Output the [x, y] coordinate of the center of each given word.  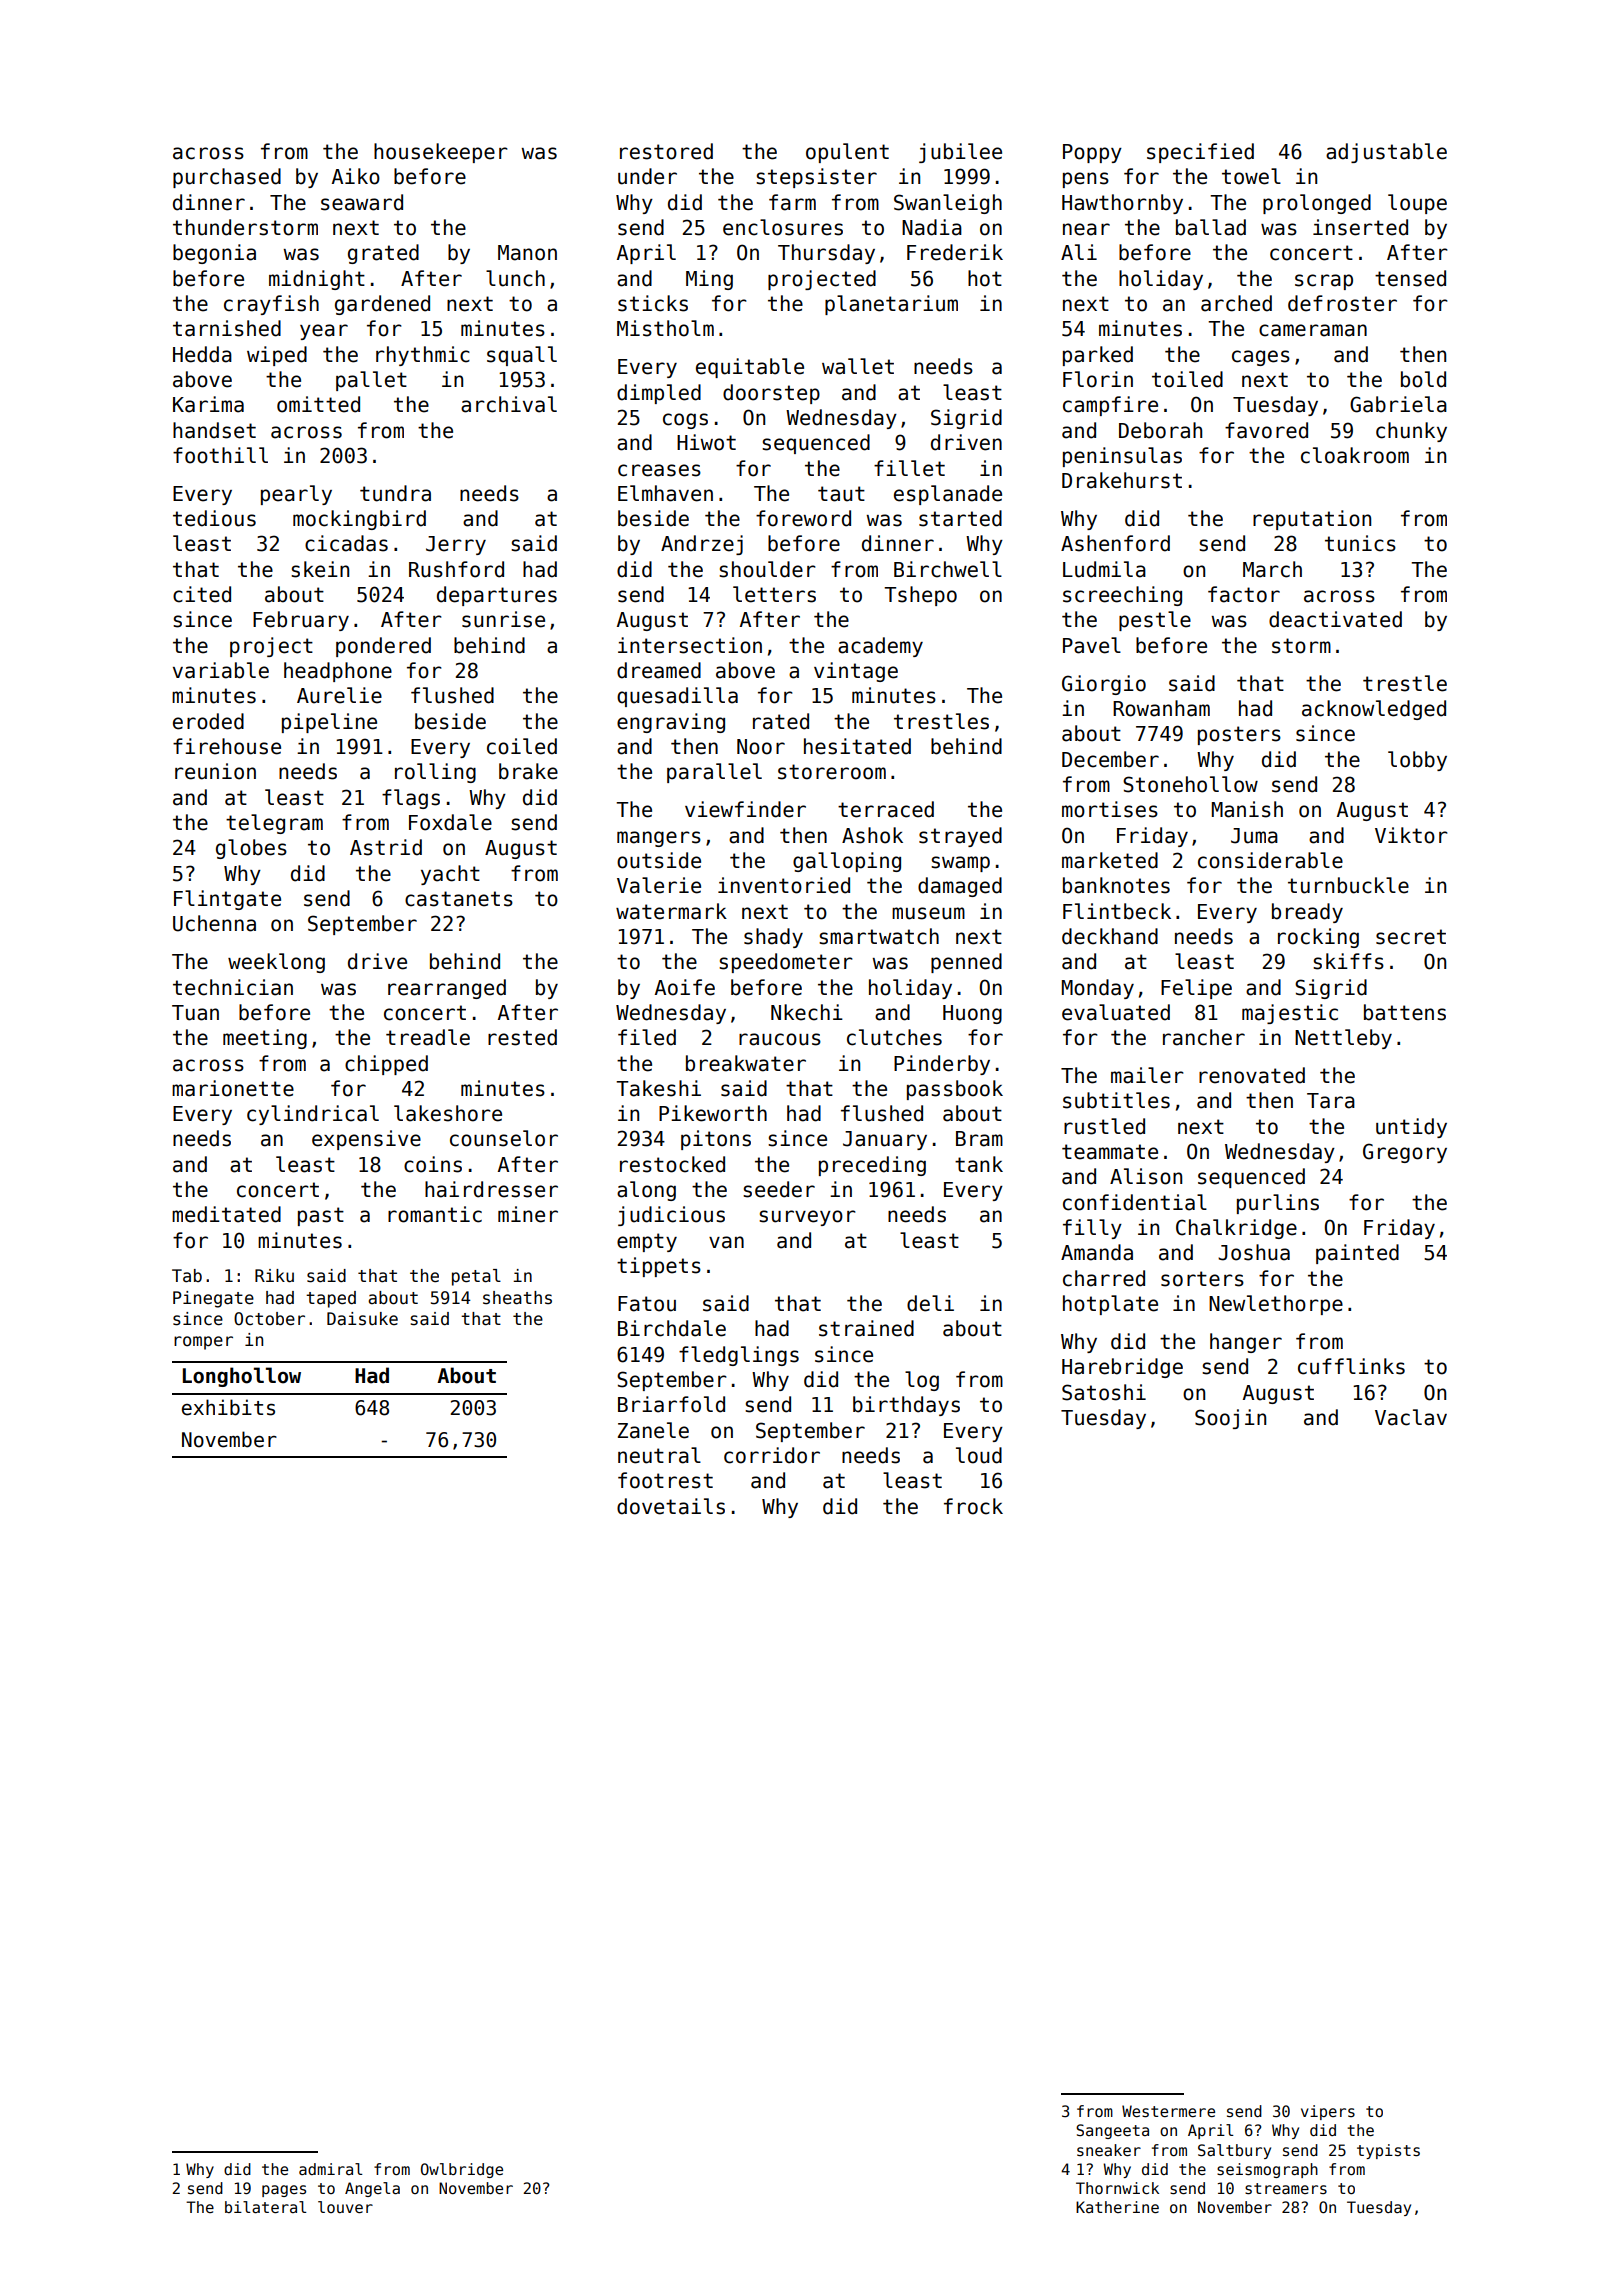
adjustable [1386, 153]
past [321, 1216]
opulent [847, 153]
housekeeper [440, 153]
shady [773, 938]
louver [345, 2207]
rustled [1104, 1126]
